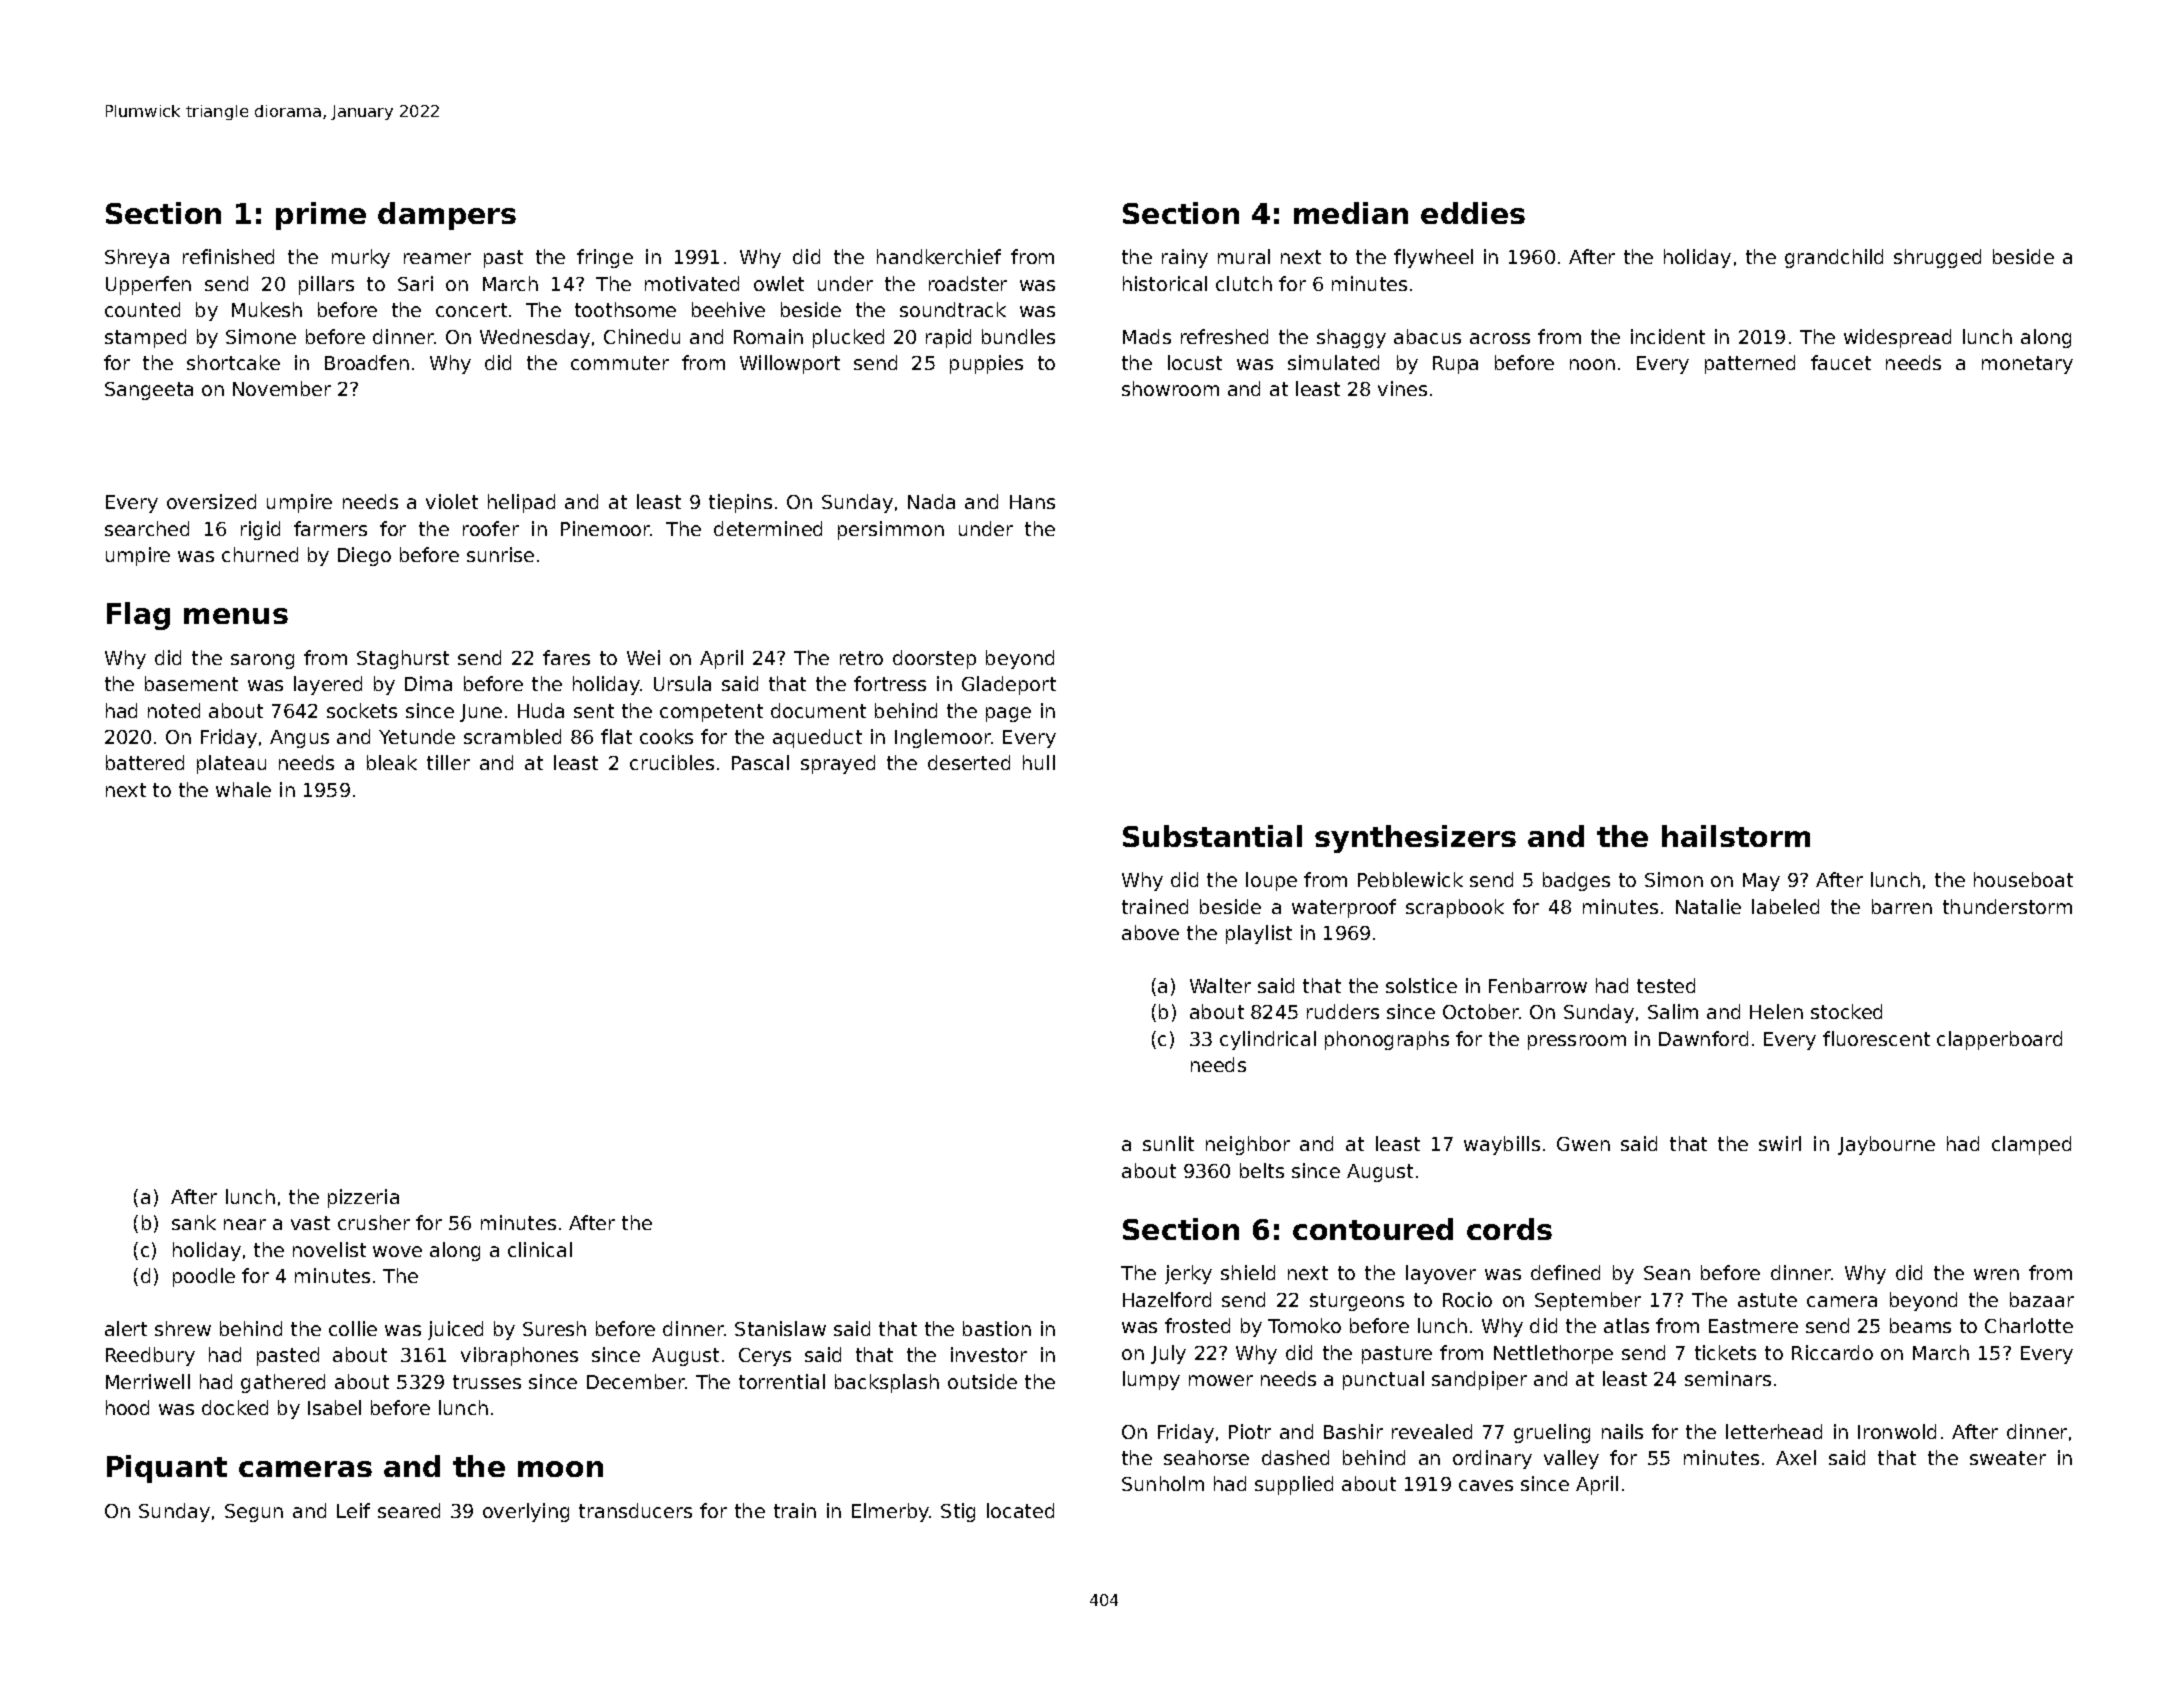  Describe the element at coordinates (891, 530) in the page. I see `persimmon` at that location.
